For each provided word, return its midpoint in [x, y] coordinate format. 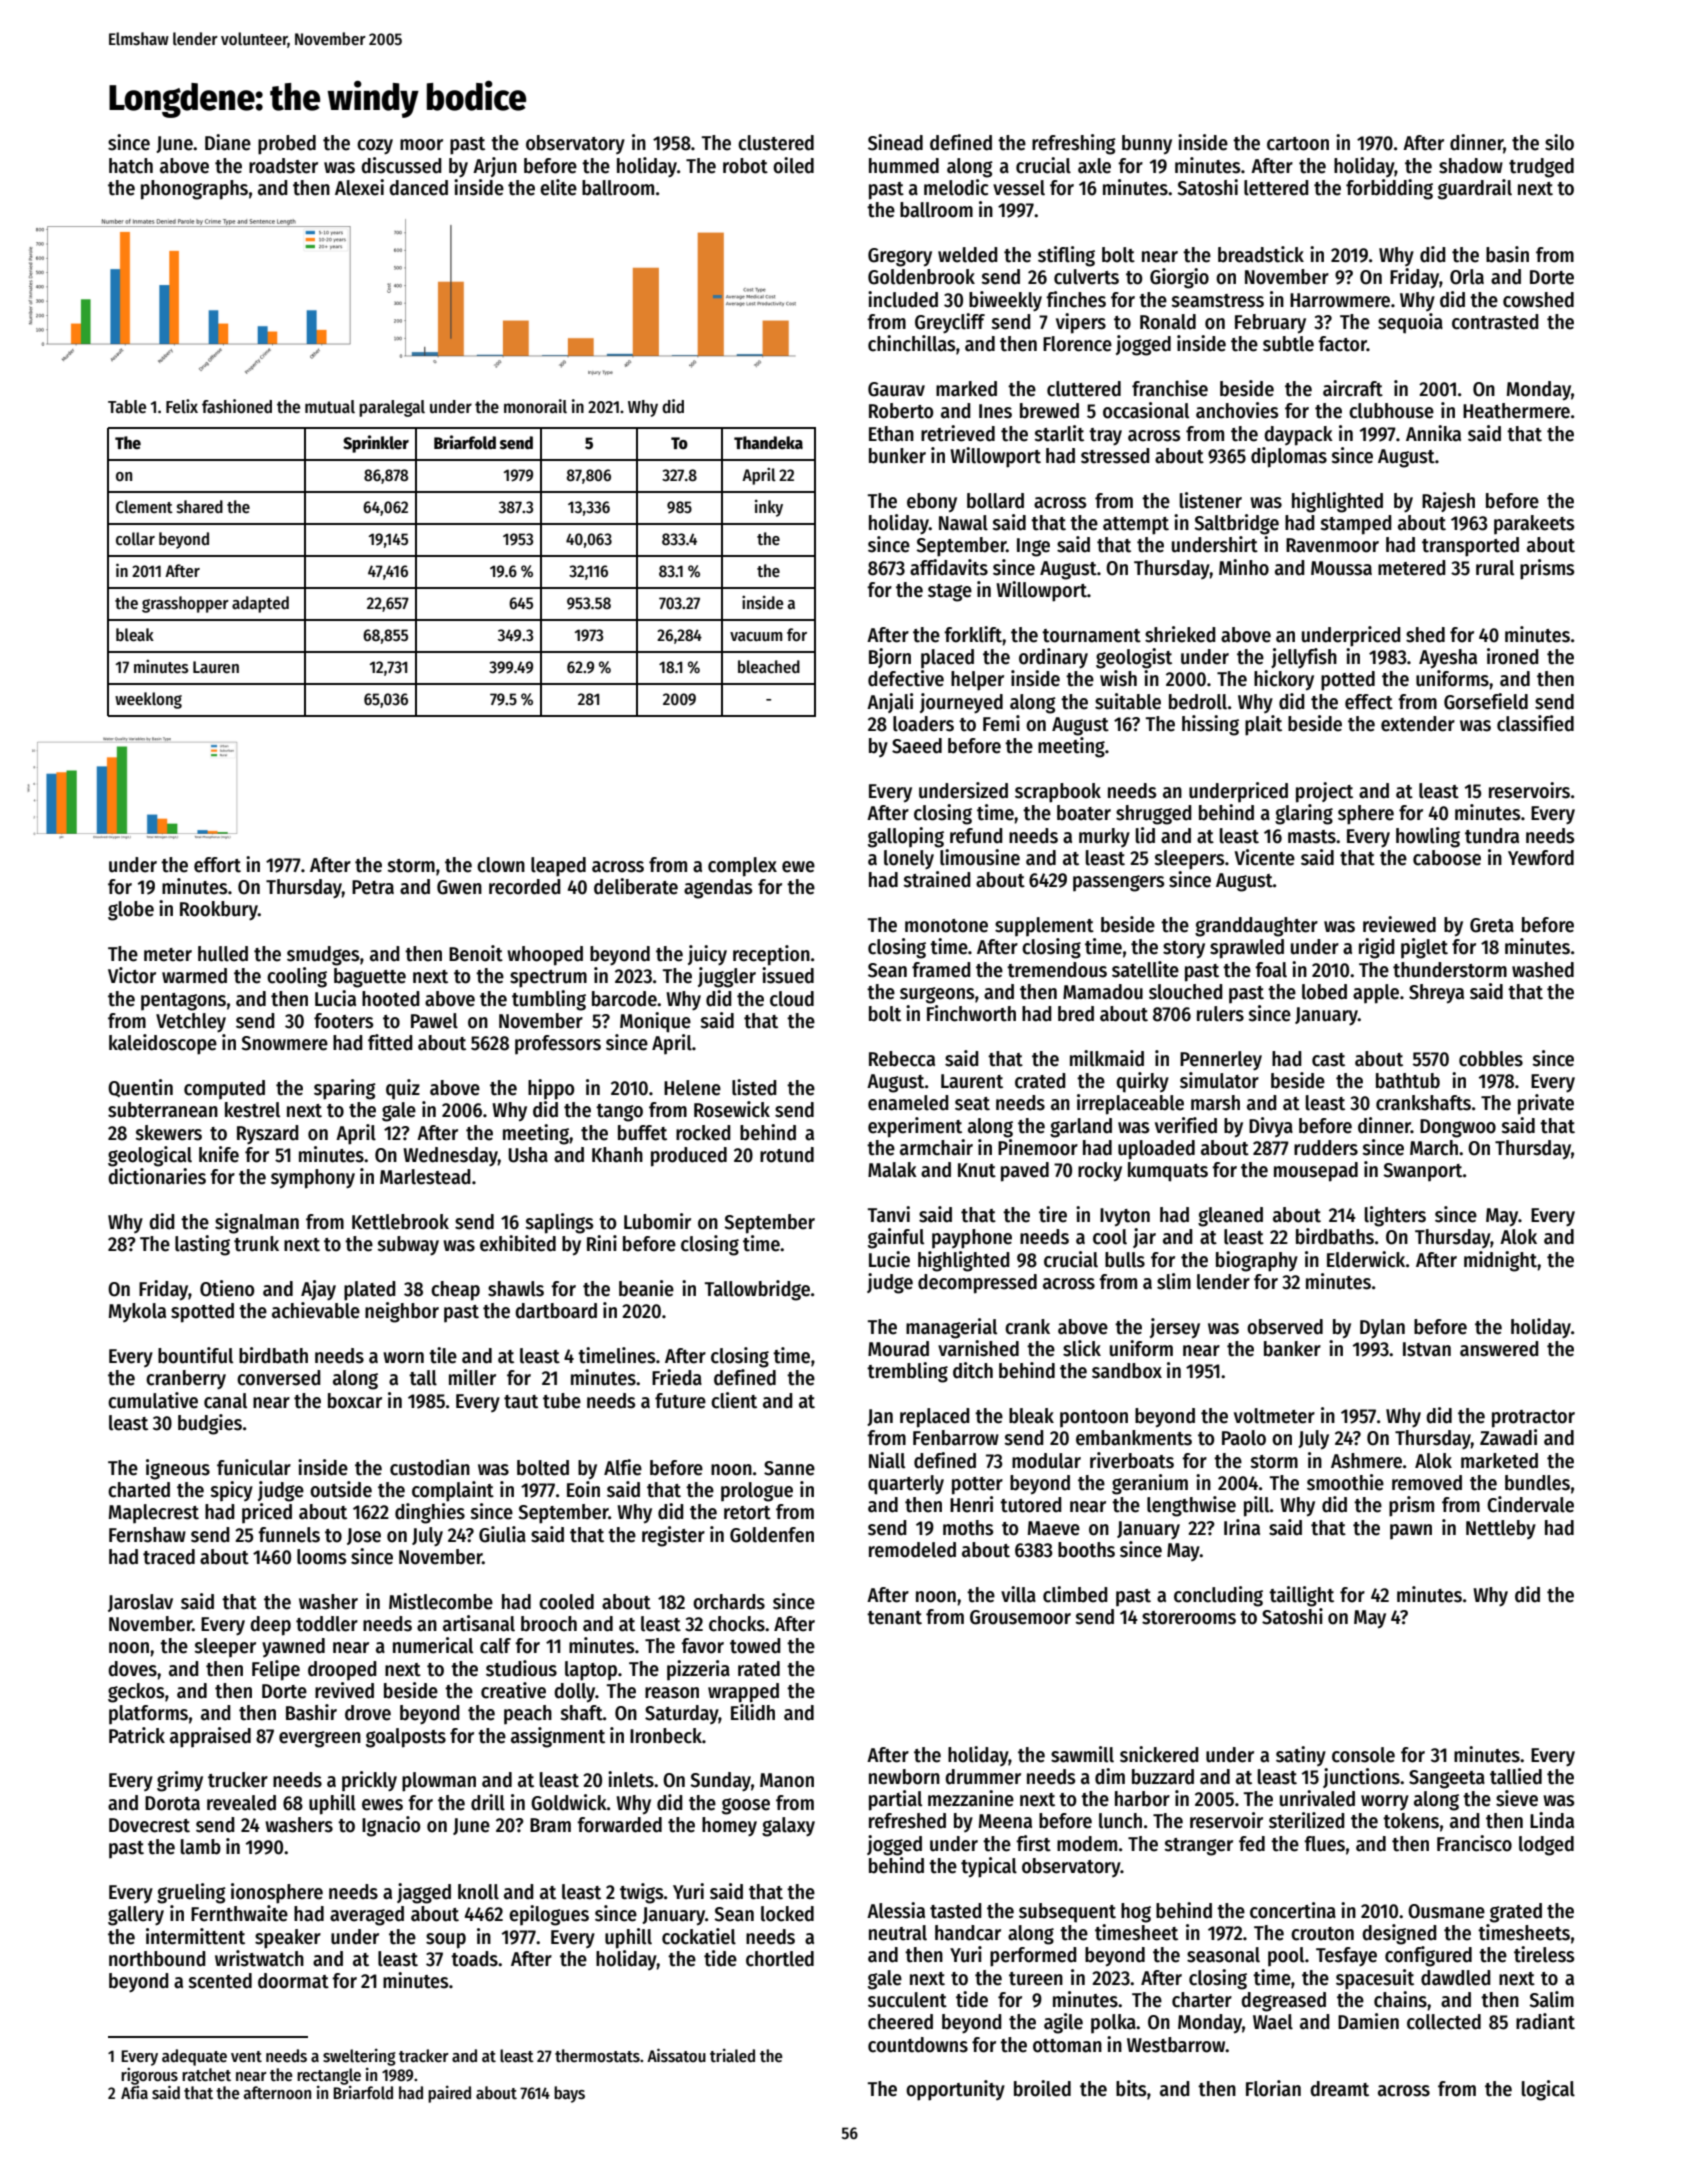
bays [569, 2094]
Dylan [1382, 1329]
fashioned [237, 406]
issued [788, 975]
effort [217, 865]
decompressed [977, 1284]
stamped [1356, 525]
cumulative [153, 1400]
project [1324, 792]
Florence [1077, 344]
